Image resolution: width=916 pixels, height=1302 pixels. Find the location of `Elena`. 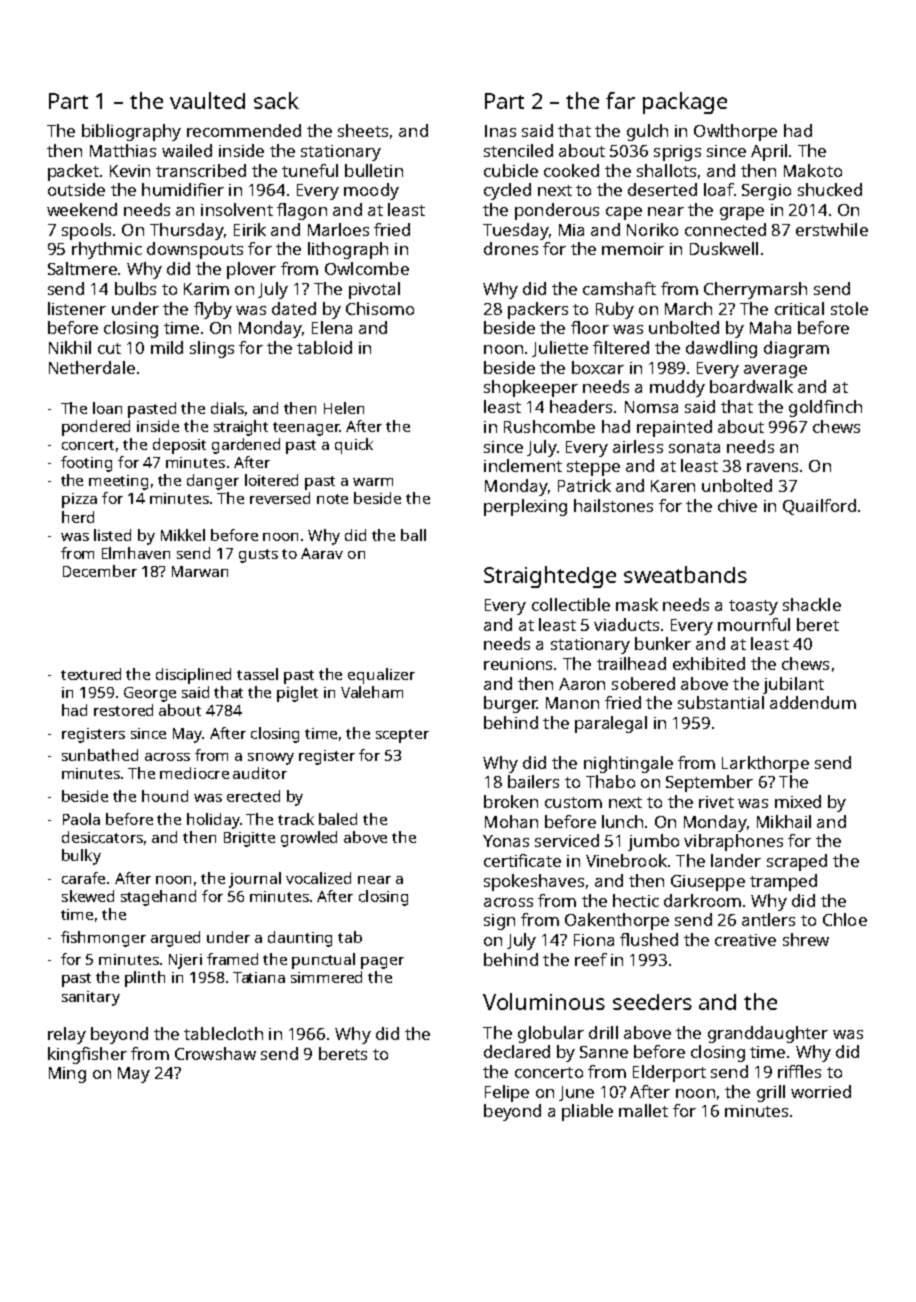

Elena is located at coordinates (332, 327).
